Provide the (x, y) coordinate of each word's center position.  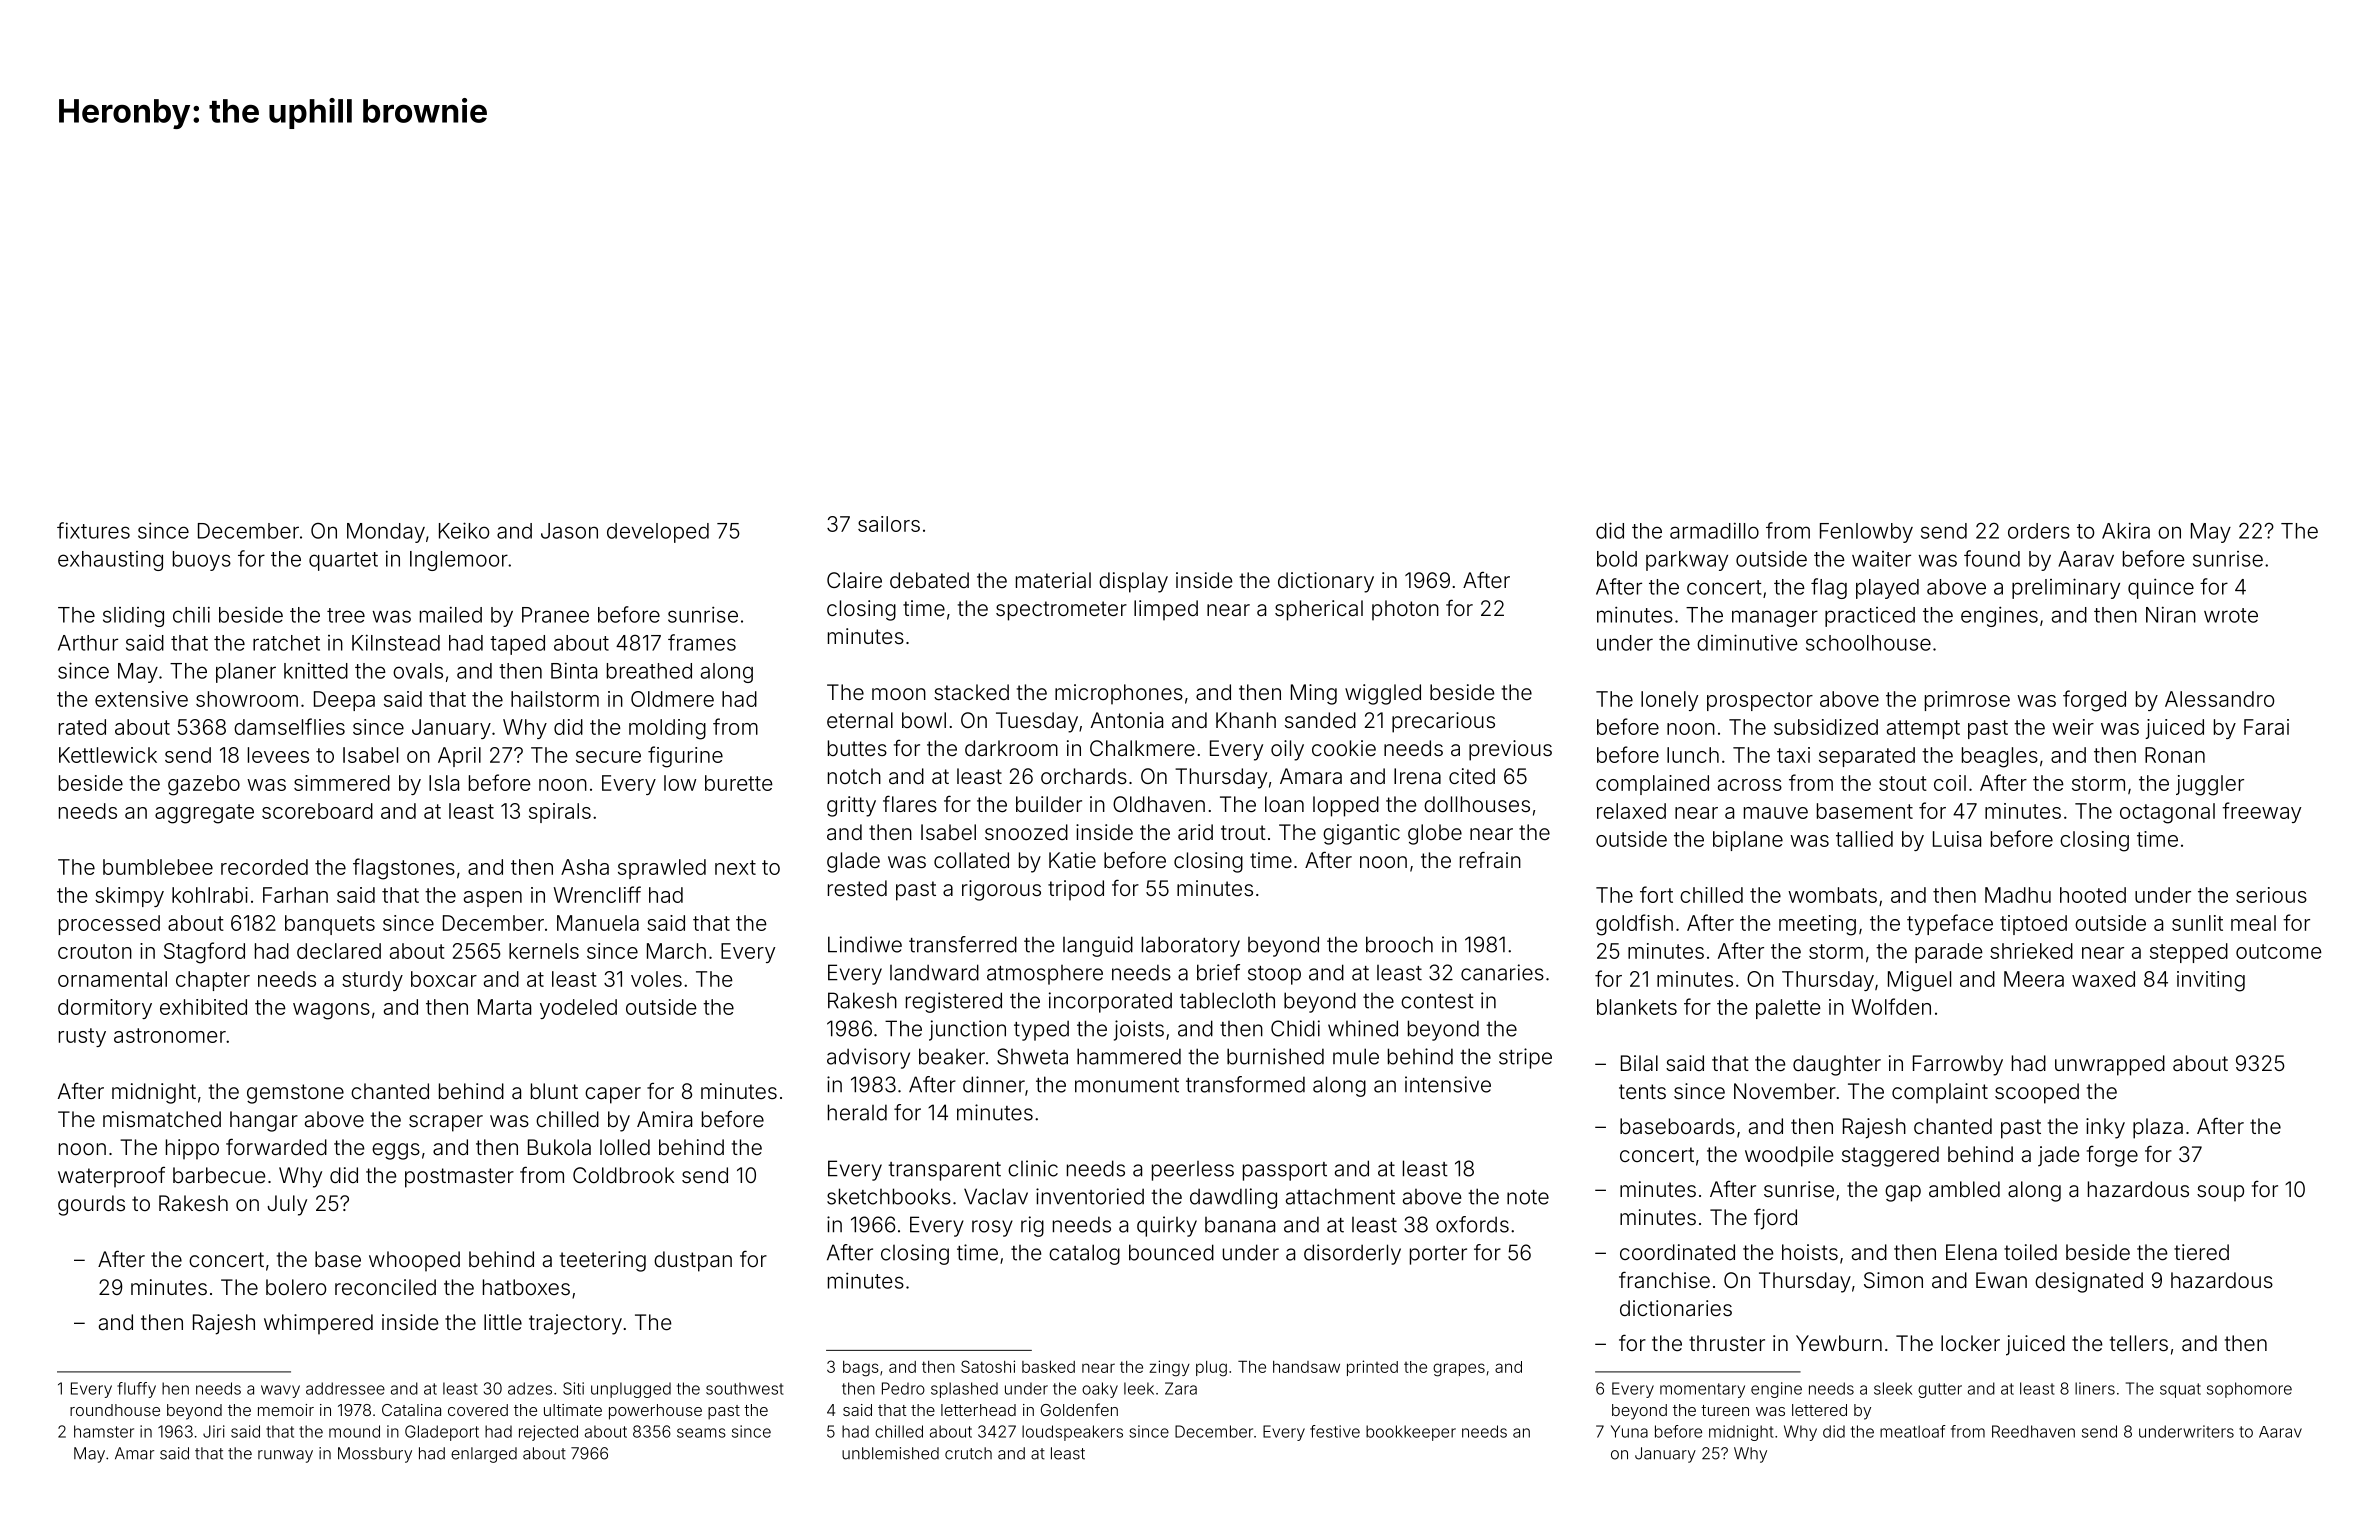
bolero (296, 1287)
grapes (1459, 1370)
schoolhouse (1868, 643)
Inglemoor (459, 561)
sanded (1320, 720)
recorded (264, 867)
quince (2161, 588)
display (1133, 582)
